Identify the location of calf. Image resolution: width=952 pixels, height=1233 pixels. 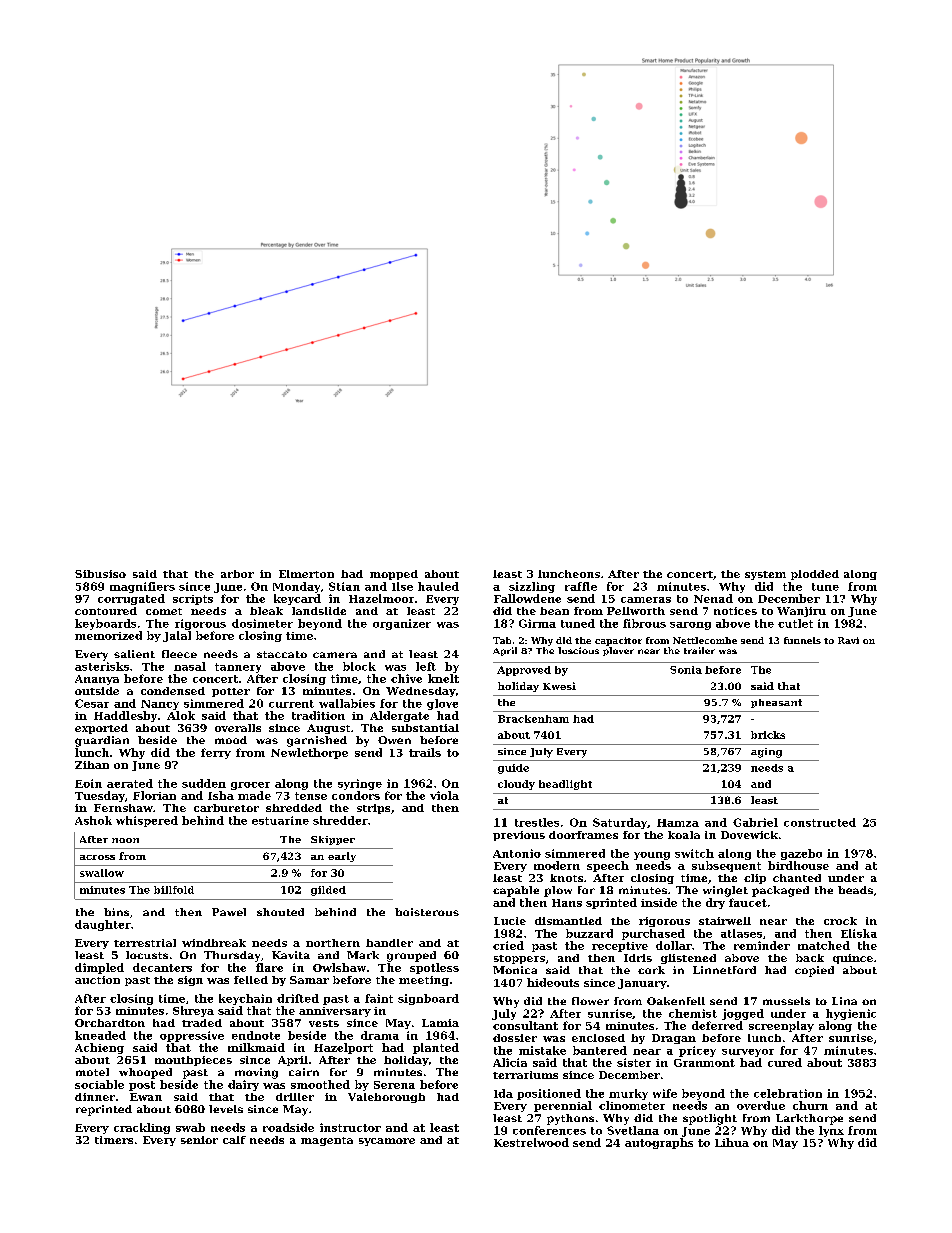
(234, 1140).
